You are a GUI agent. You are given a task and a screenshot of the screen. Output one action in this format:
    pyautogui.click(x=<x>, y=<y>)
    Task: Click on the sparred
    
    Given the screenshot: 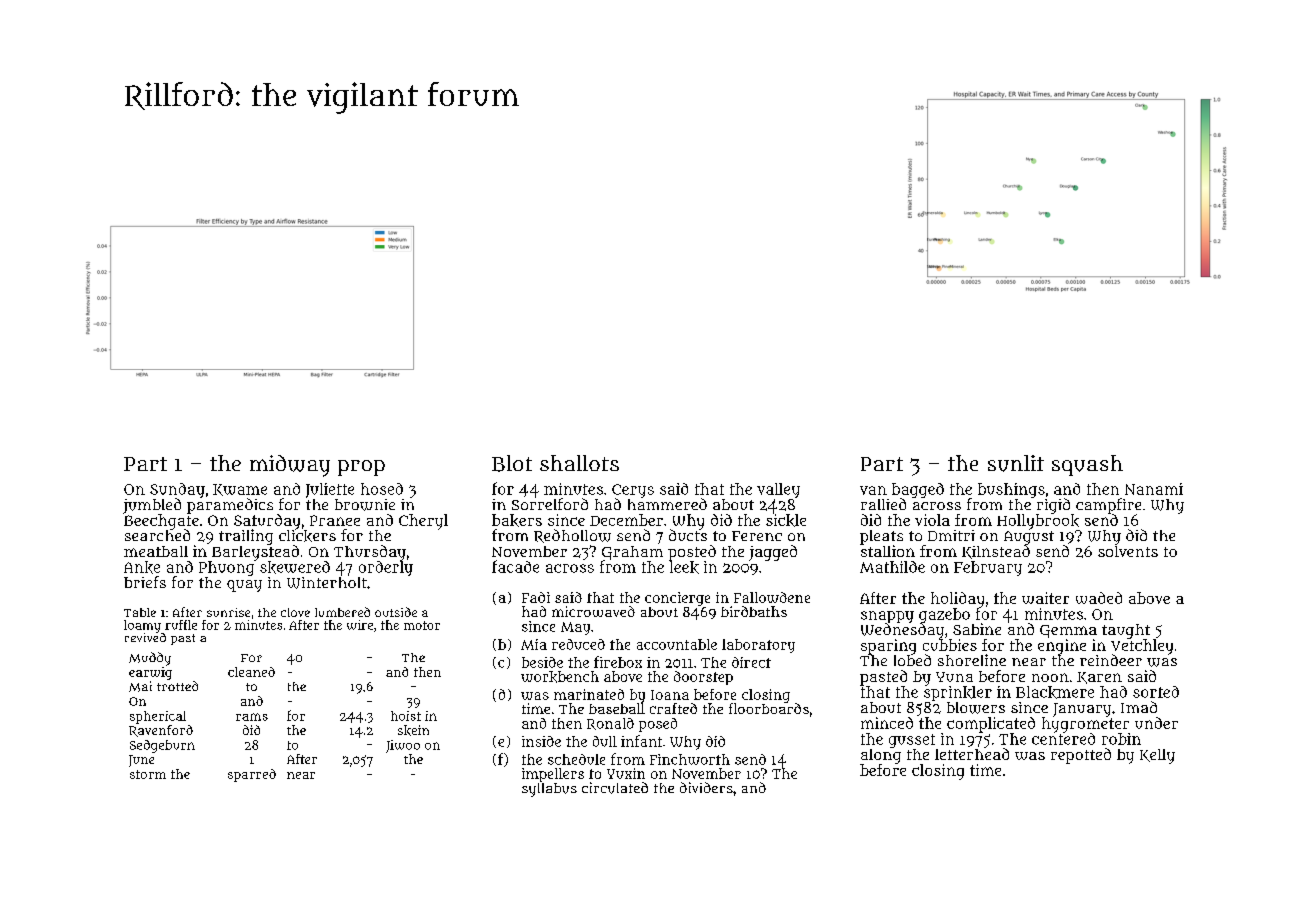 What is the action you would take?
    pyautogui.click(x=252, y=775)
